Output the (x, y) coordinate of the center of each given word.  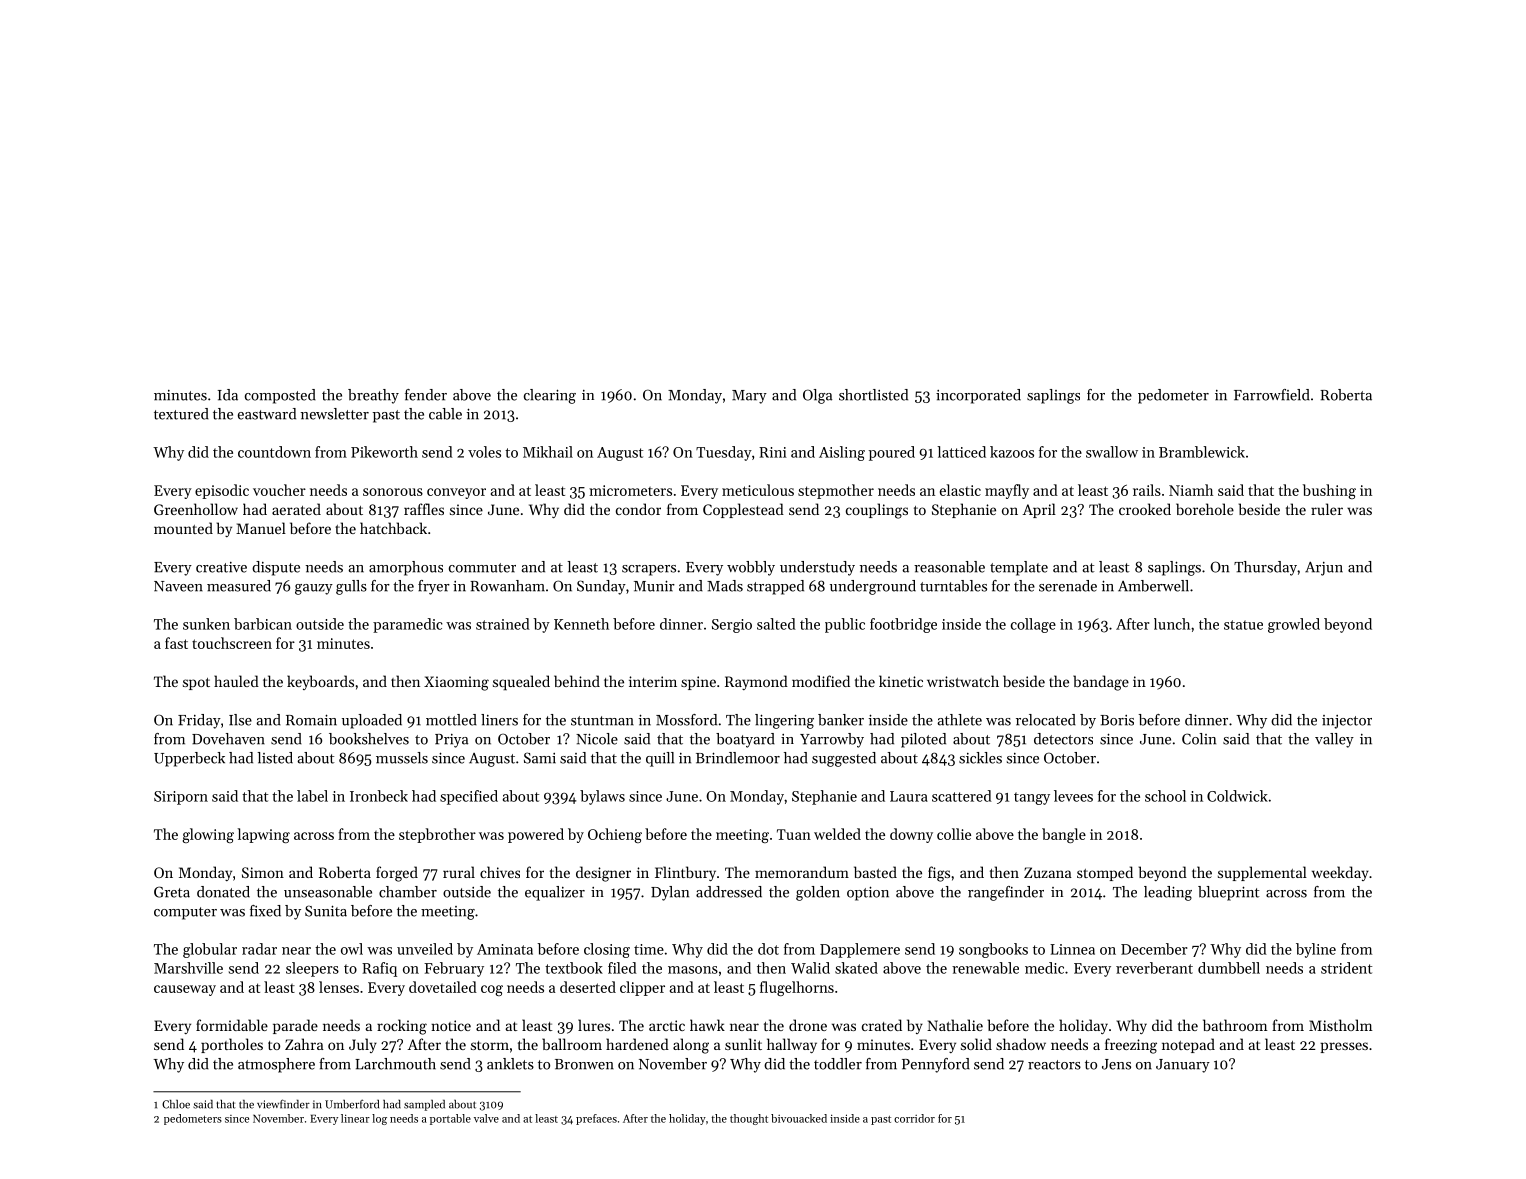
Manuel (261, 528)
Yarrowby (832, 740)
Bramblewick (1202, 452)
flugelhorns (797, 988)
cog (492, 990)
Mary (749, 397)
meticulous (758, 490)
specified (469, 797)
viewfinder (283, 1104)
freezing (1131, 1046)
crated (882, 1025)
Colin (1199, 739)
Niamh (1191, 490)
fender (426, 395)
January (1183, 1066)
